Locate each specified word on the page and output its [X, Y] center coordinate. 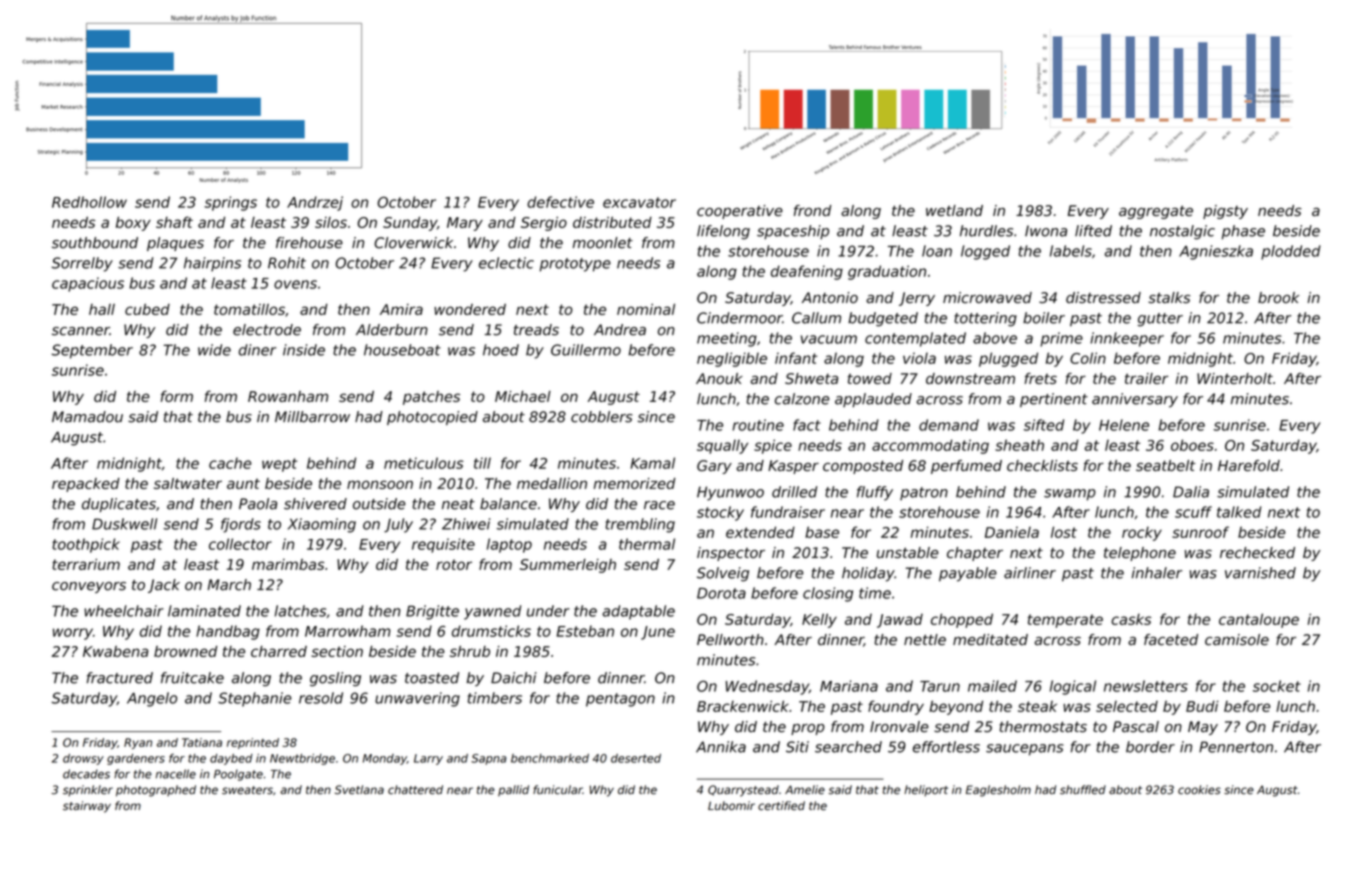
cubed [147, 309]
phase [1243, 232]
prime [1061, 339]
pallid [513, 790]
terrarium [86, 564]
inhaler [1157, 573]
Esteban [585, 631]
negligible [732, 359]
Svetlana [359, 790]
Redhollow [89, 202]
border [1150, 747]
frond [812, 210]
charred [279, 651]
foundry [896, 707]
